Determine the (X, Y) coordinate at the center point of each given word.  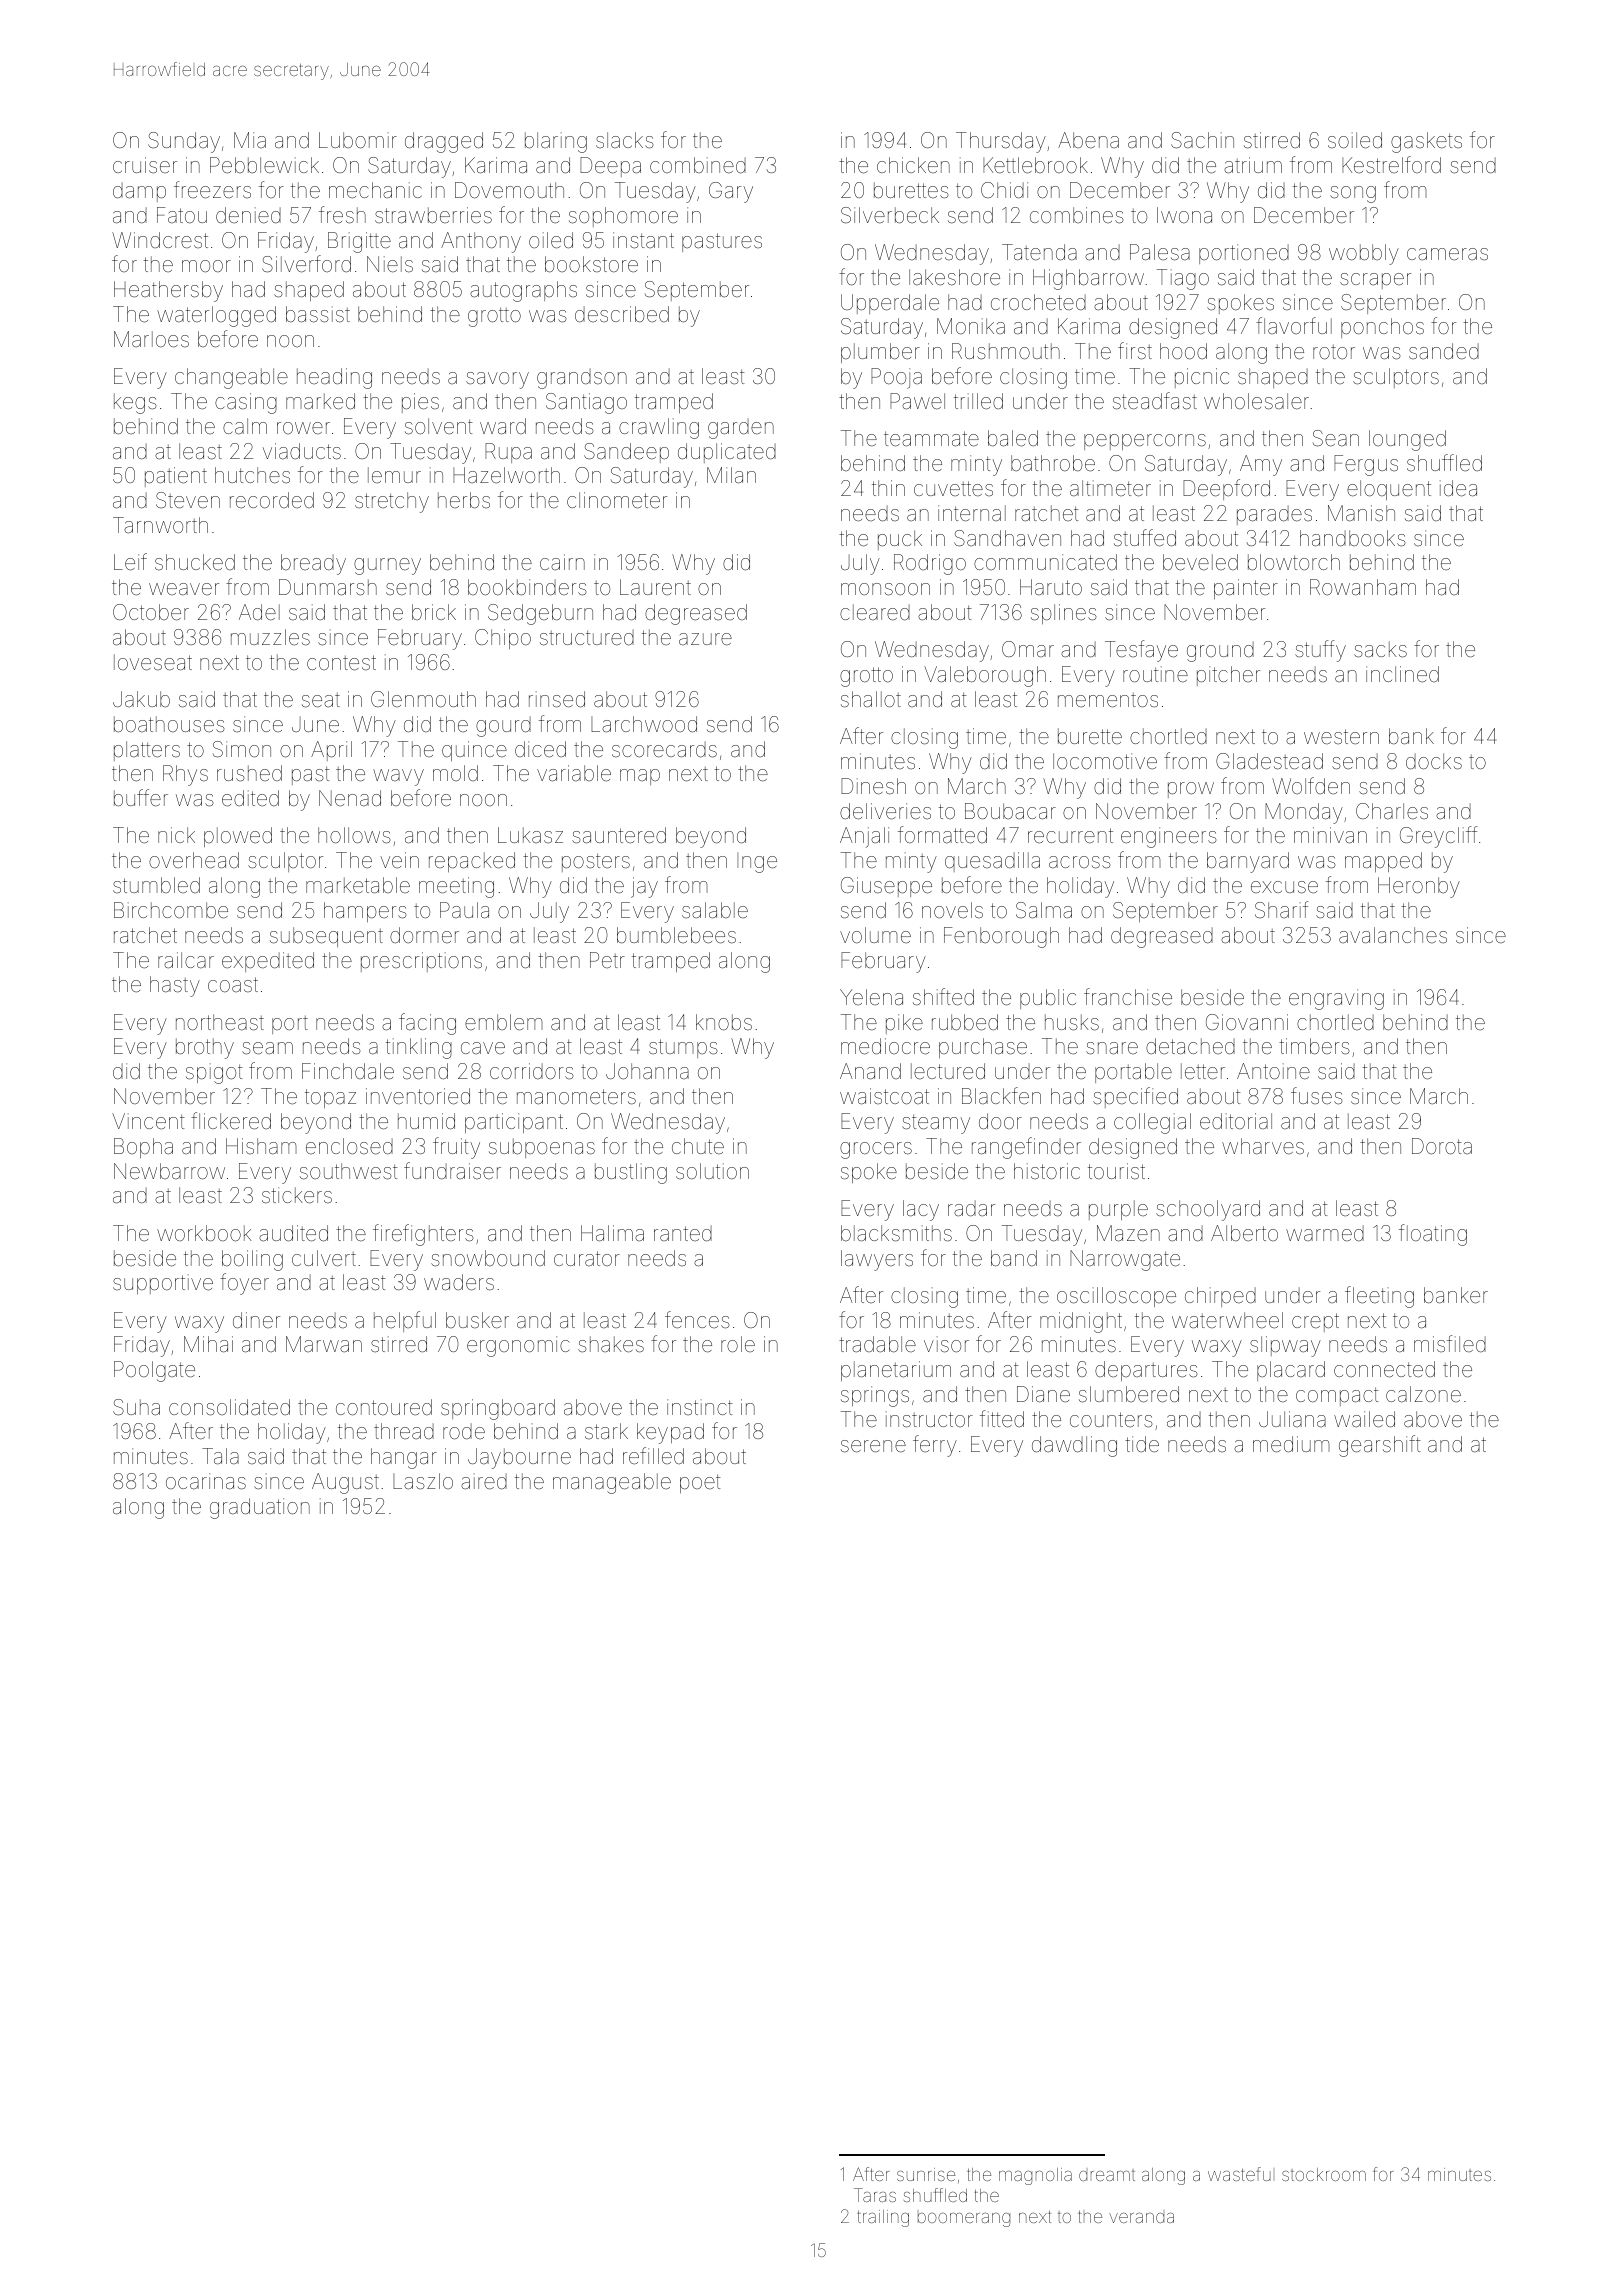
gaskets (1426, 142)
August (345, 1483)
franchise (1128, 997)
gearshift (1380, 1446)
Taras (875, 2195)
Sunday (184, 142)
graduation (260, 1508)
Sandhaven (1007, 538)
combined (698, 165)
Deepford (1226, 489)
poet (700, 1483)
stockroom (1324, 2174)
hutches (252, 475)
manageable (612, 1483)
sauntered (619, 835)
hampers (365, 912)
